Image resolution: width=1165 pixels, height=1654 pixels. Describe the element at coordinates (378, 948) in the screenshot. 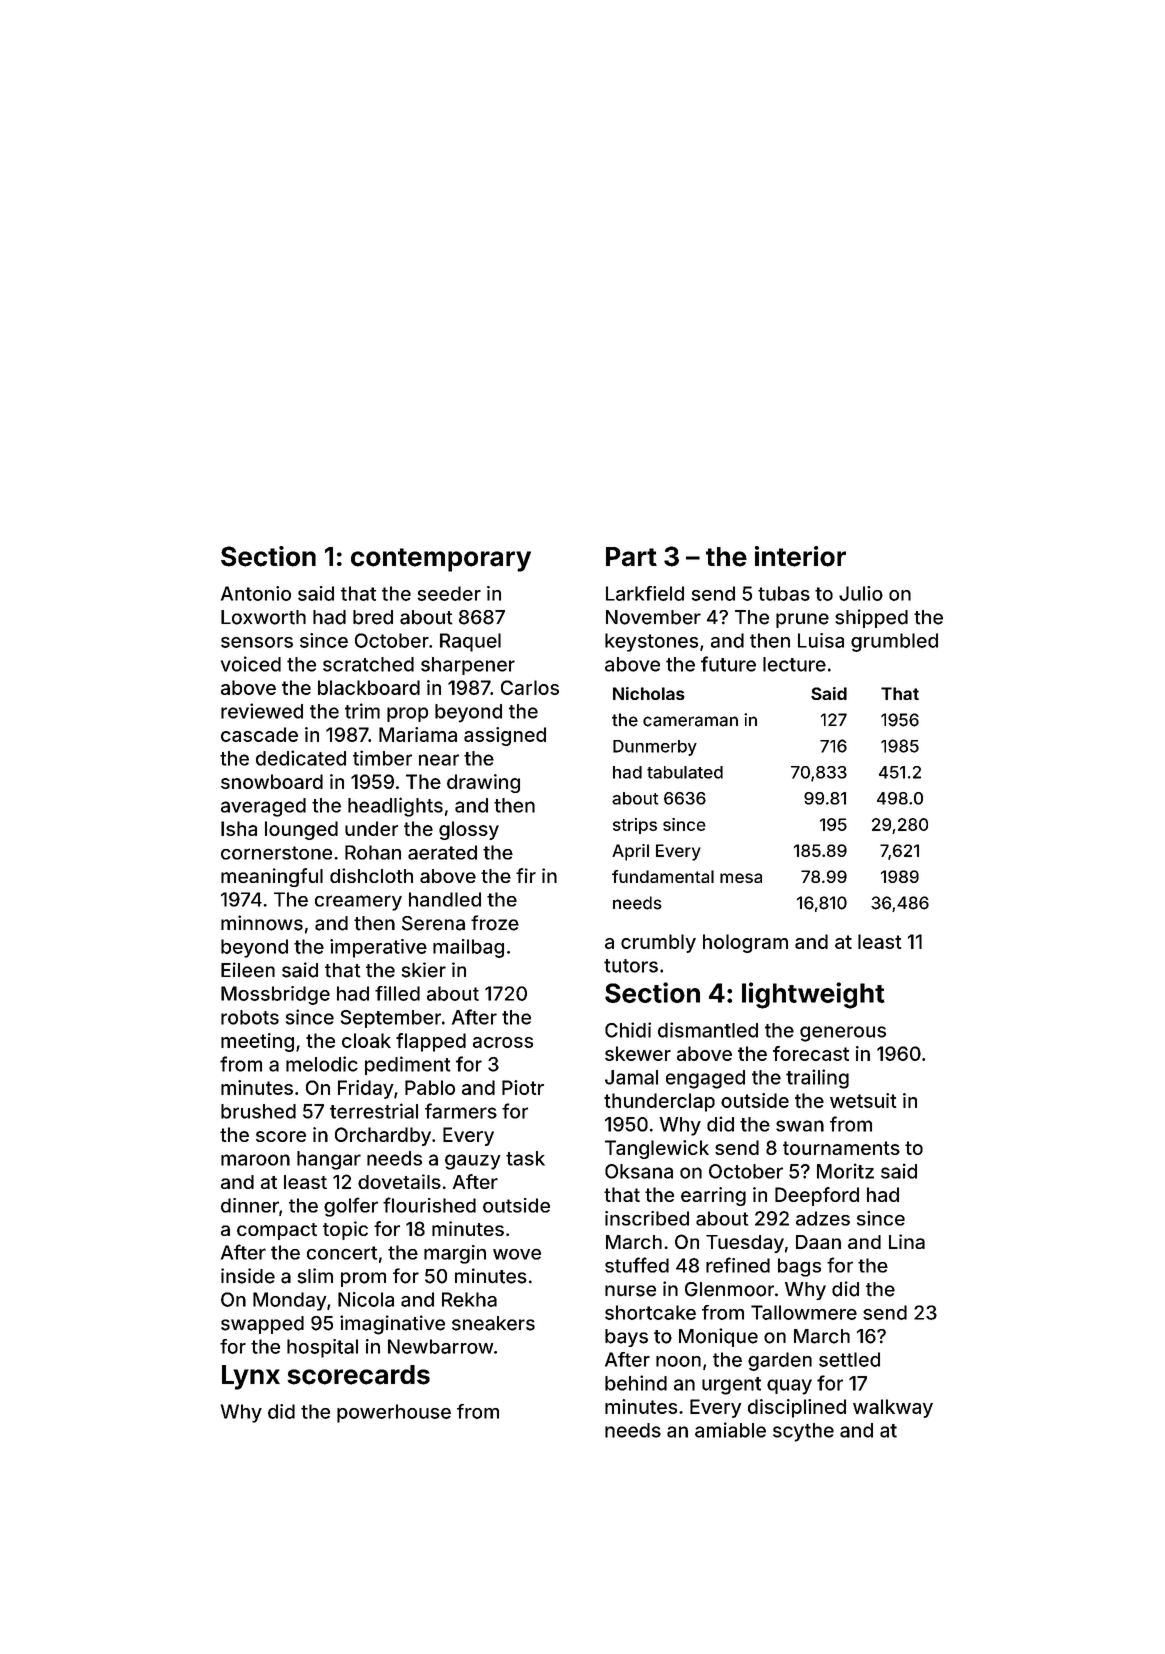

I see `imperative` at that location.
